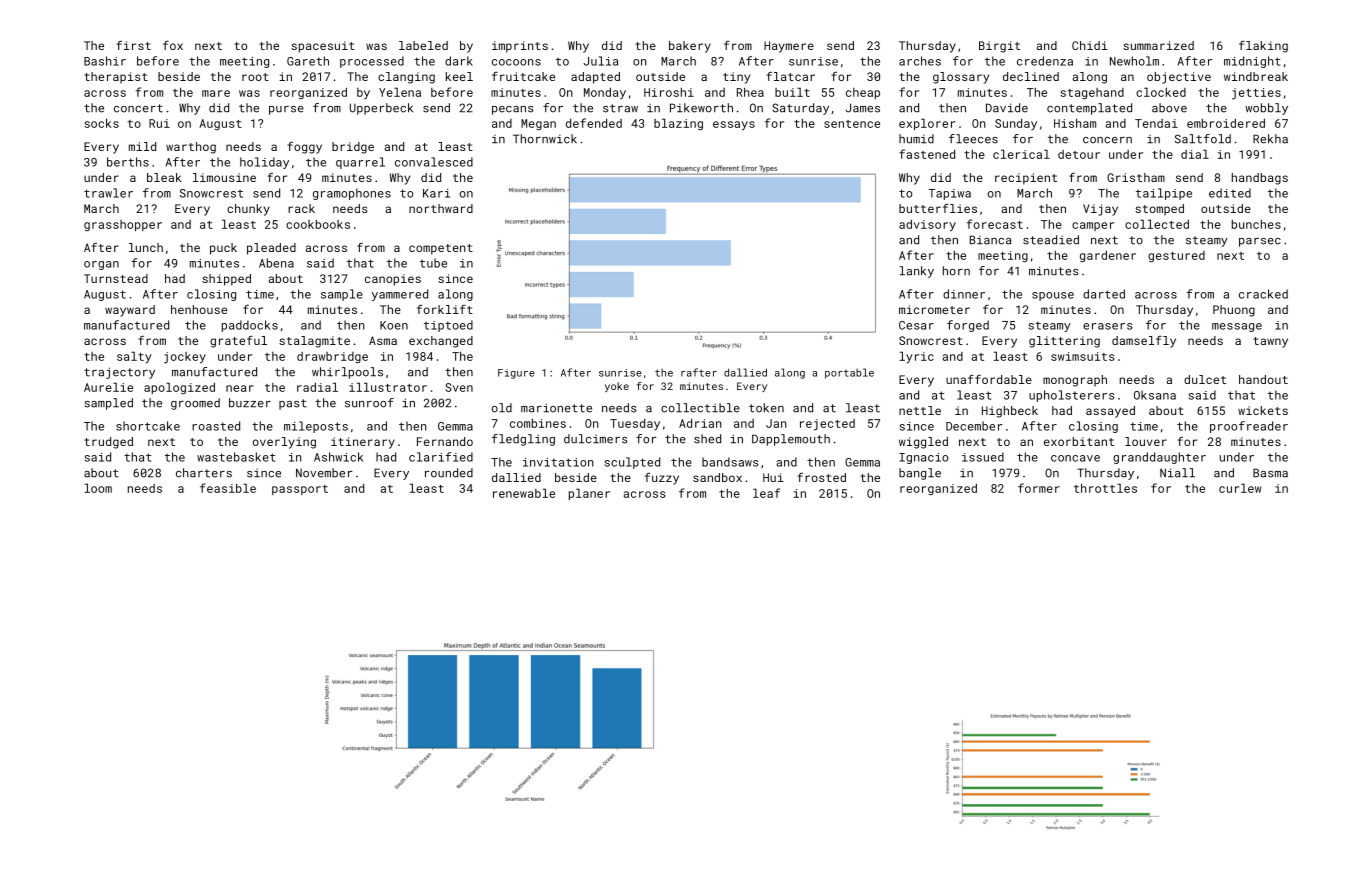 The image size is (1372, 887). Describe the element at coordinates (108, 387) in the image. I see `Aurelie` at that location.
